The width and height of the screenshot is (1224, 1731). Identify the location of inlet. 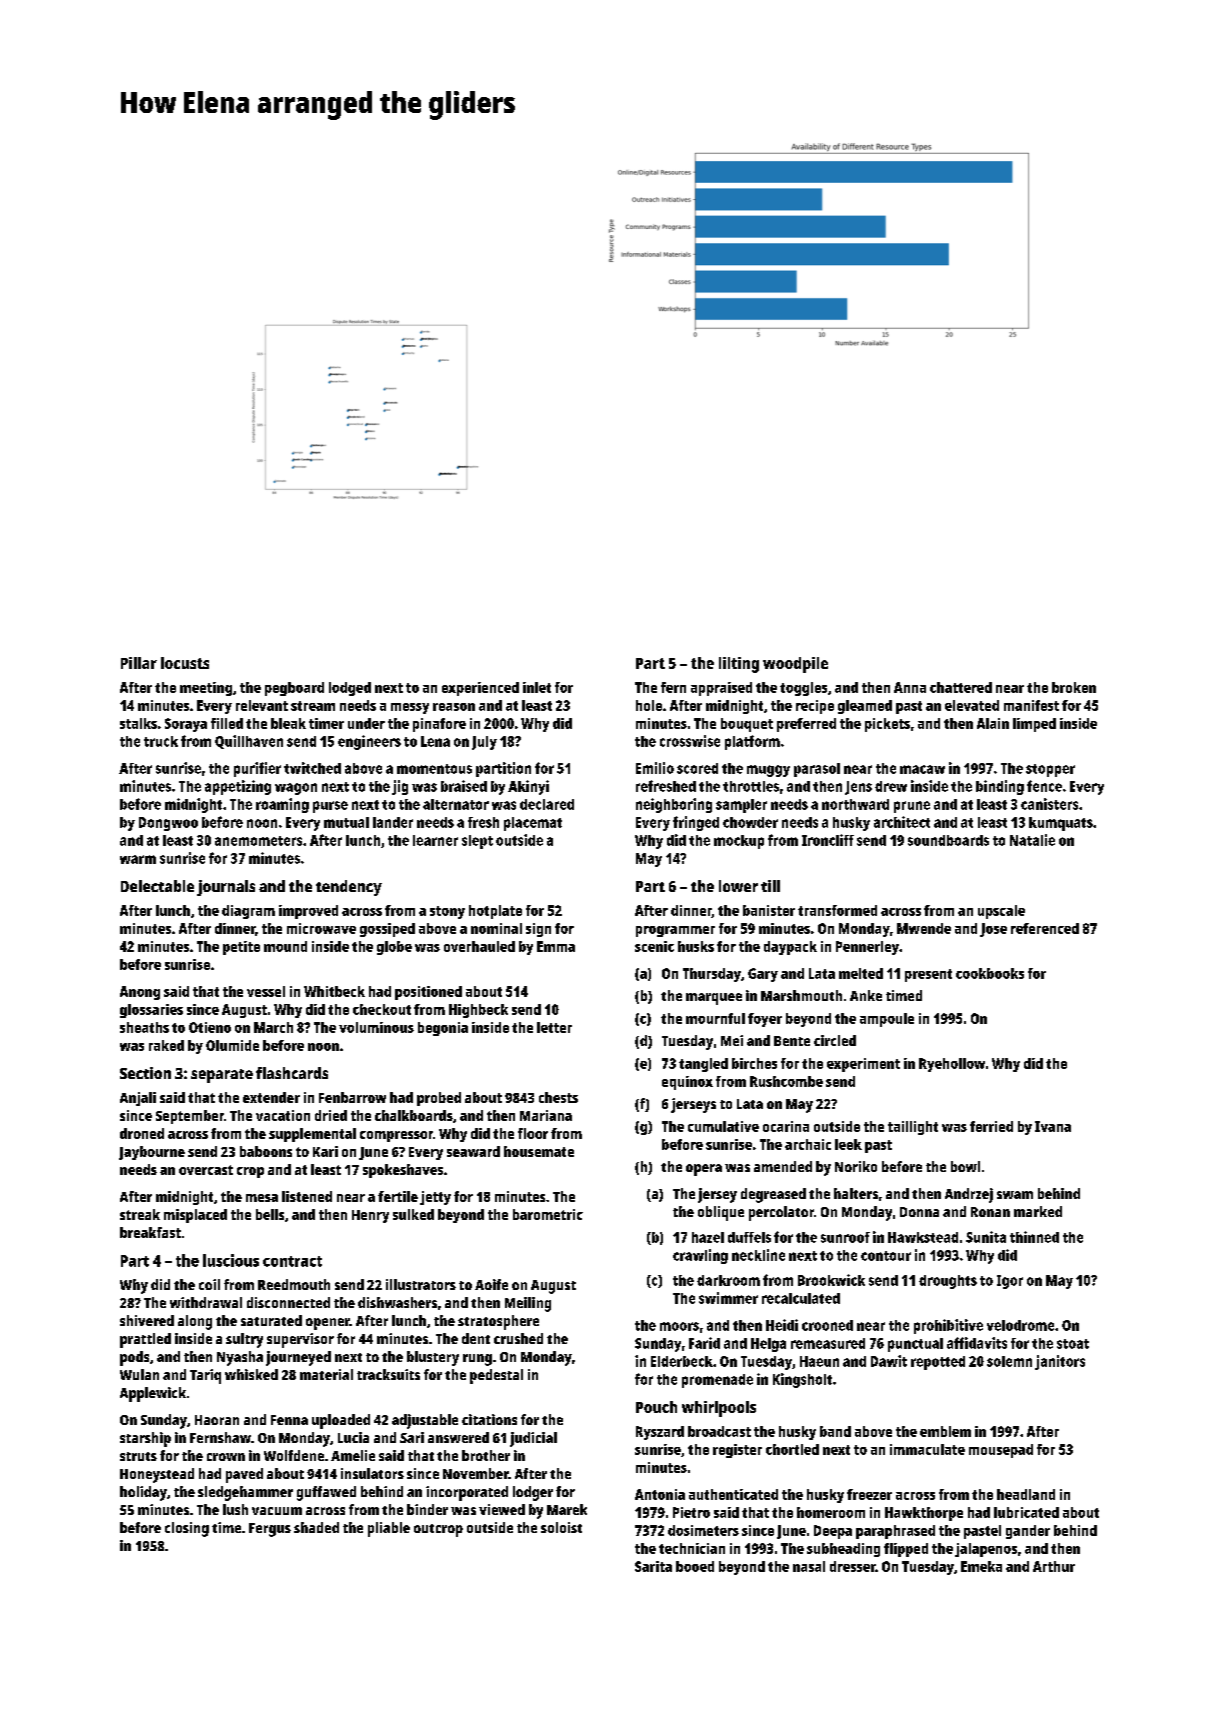
(537, 687).
